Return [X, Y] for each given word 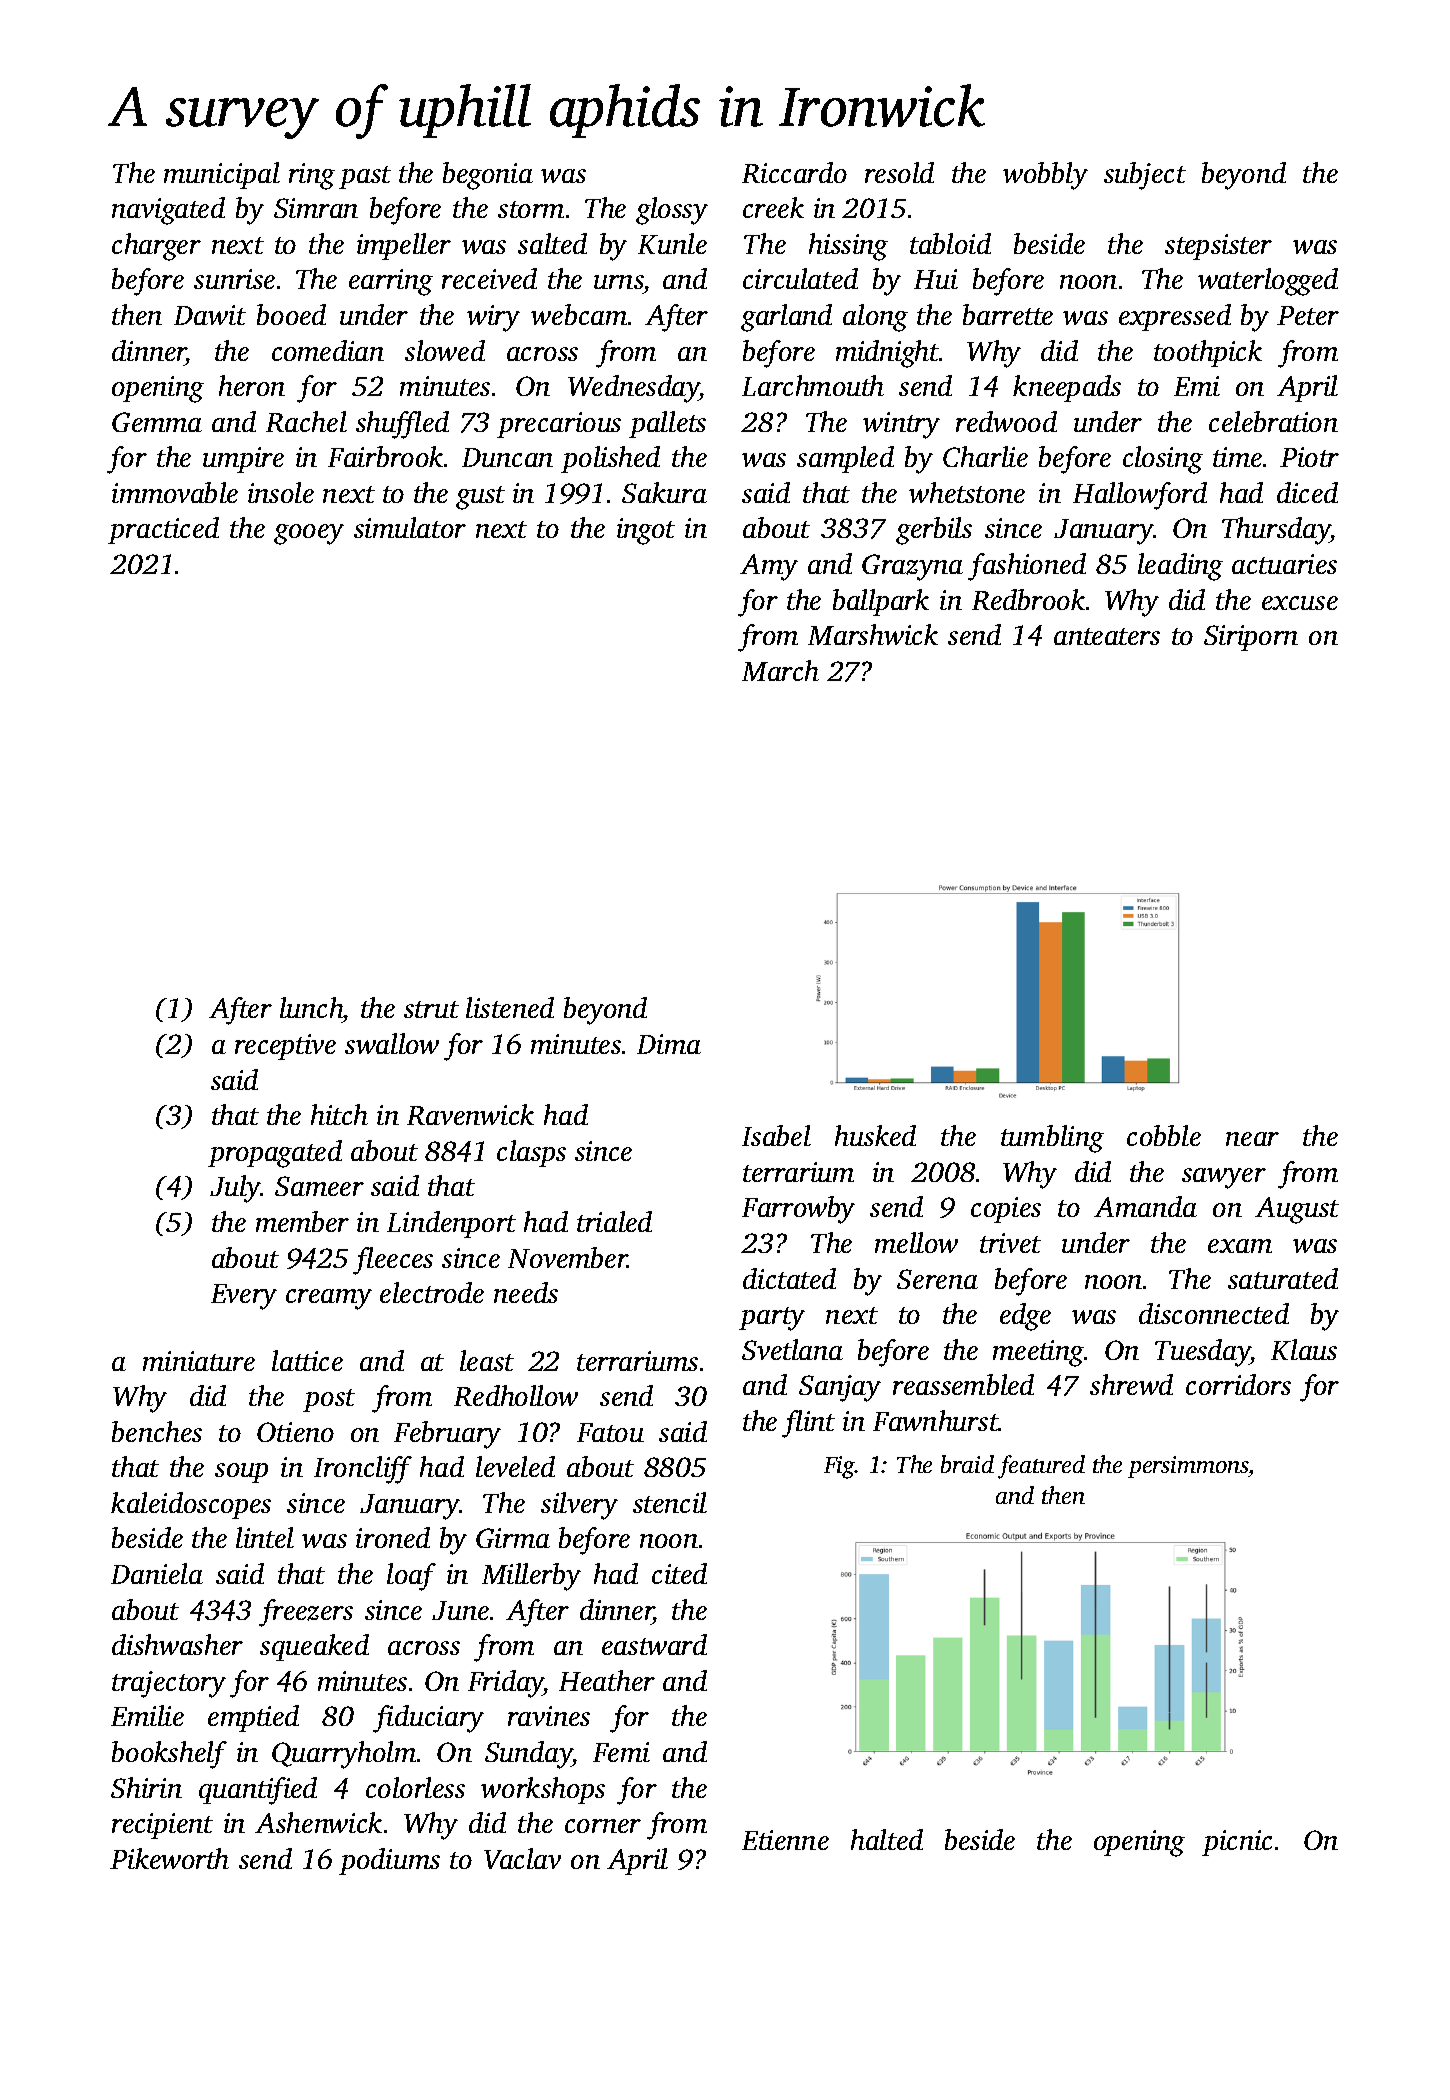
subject [1145, 176]
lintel [265, 1537]
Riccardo [794, 172]
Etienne [785, 1840]
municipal [222, 175]
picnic [1237, 1843]
